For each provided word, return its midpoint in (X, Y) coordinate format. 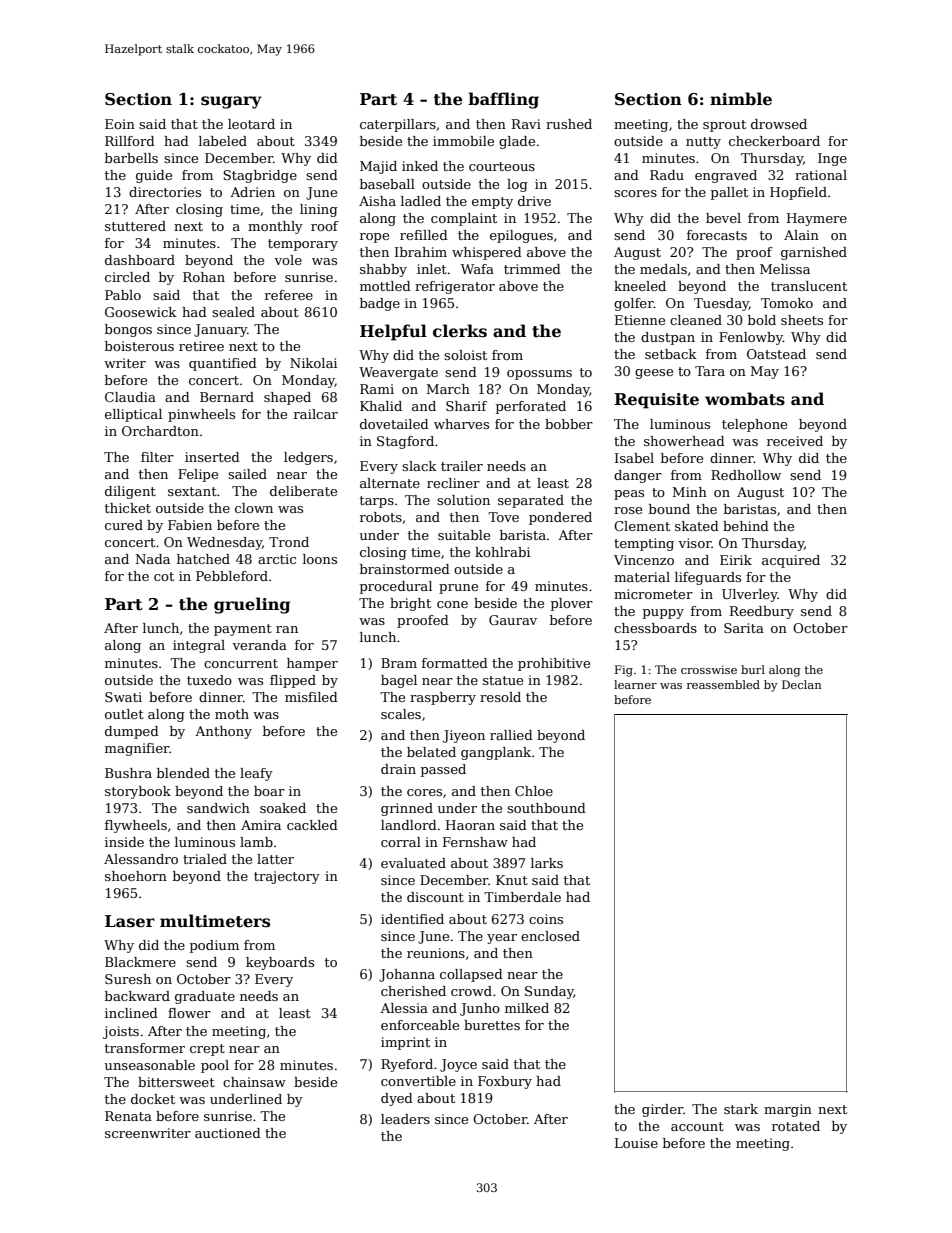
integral (199, 646)
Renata (128, 1116)
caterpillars (398, 125)
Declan (802, 684)
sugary (231, 102)
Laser (130, 921)
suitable (464, 535)
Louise (636, 1143)
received (795, 441)
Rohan (204, 277)
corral (401, 842)
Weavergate (398, 373)
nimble (741, 99)
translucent (809, 286)
